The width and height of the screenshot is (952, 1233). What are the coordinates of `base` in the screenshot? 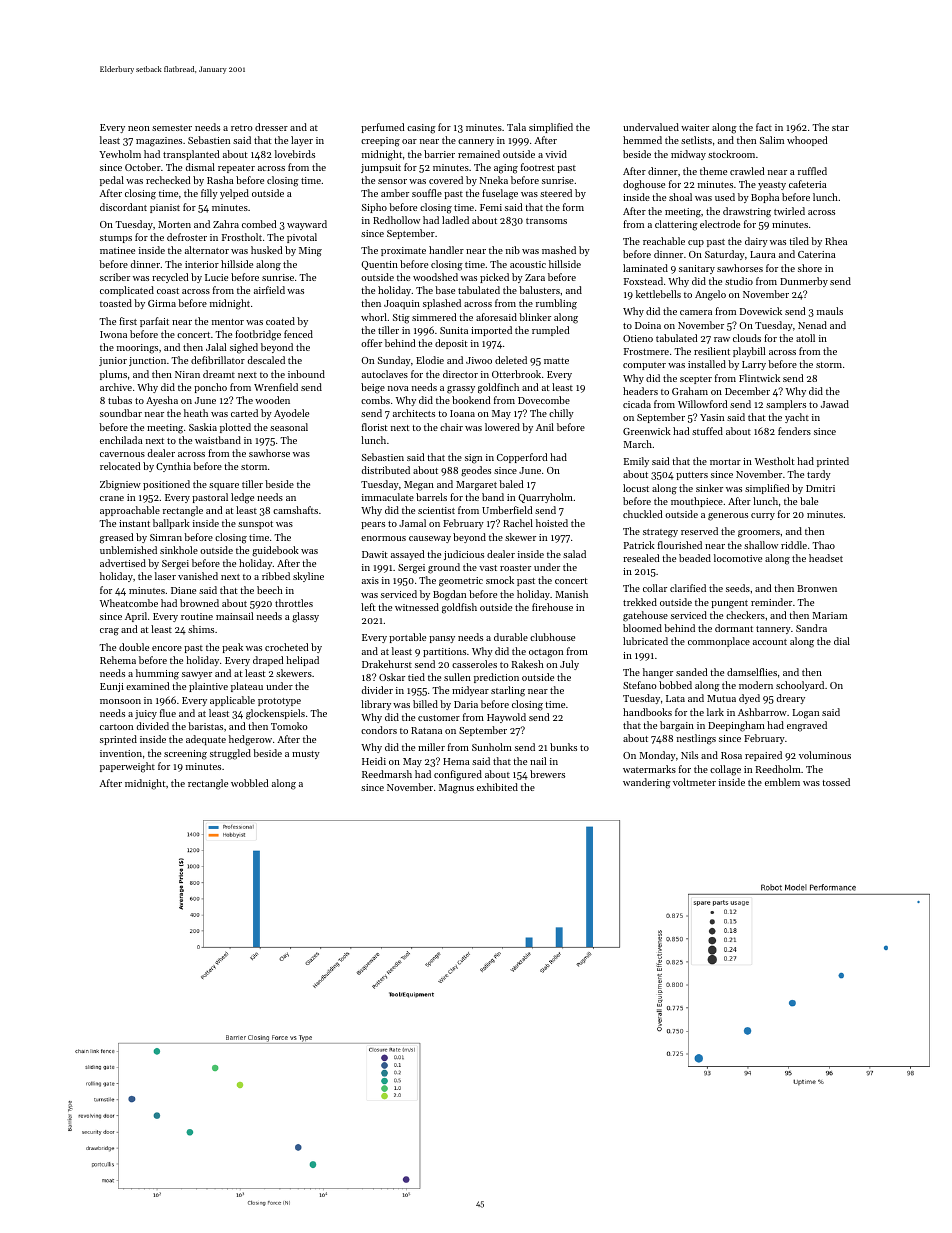 It's located at (445, 290).
